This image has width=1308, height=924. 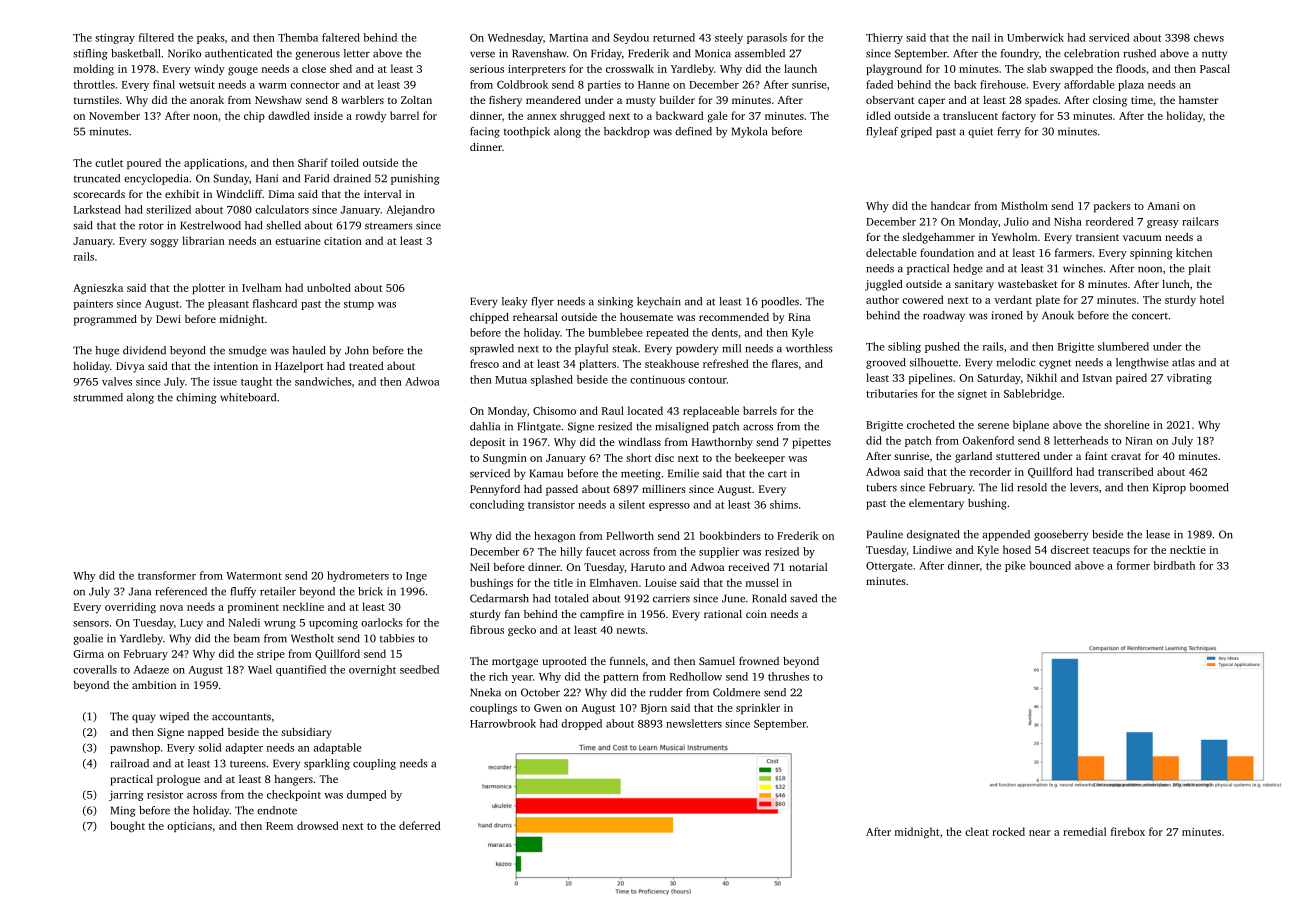 What do you see at coordinates (931, 378) in the image?
I see `pipelines` at bounding box center [931, 378].
